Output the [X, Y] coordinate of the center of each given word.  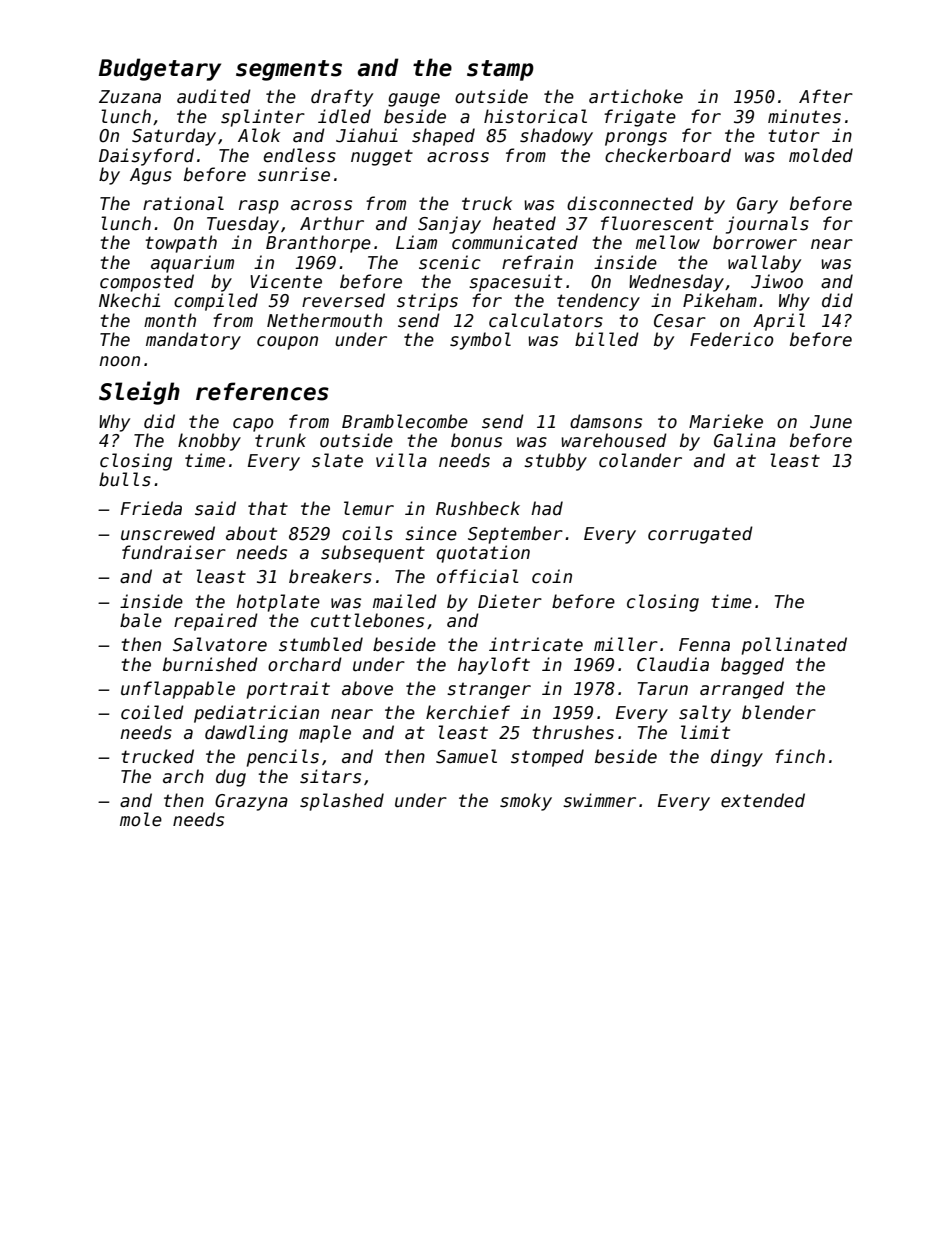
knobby [209, 442]
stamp [500, 70]
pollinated [794, 646]
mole [141, 819]
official [478, 576]
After [826, 96]
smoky [526, 802]
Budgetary [160, 69]
